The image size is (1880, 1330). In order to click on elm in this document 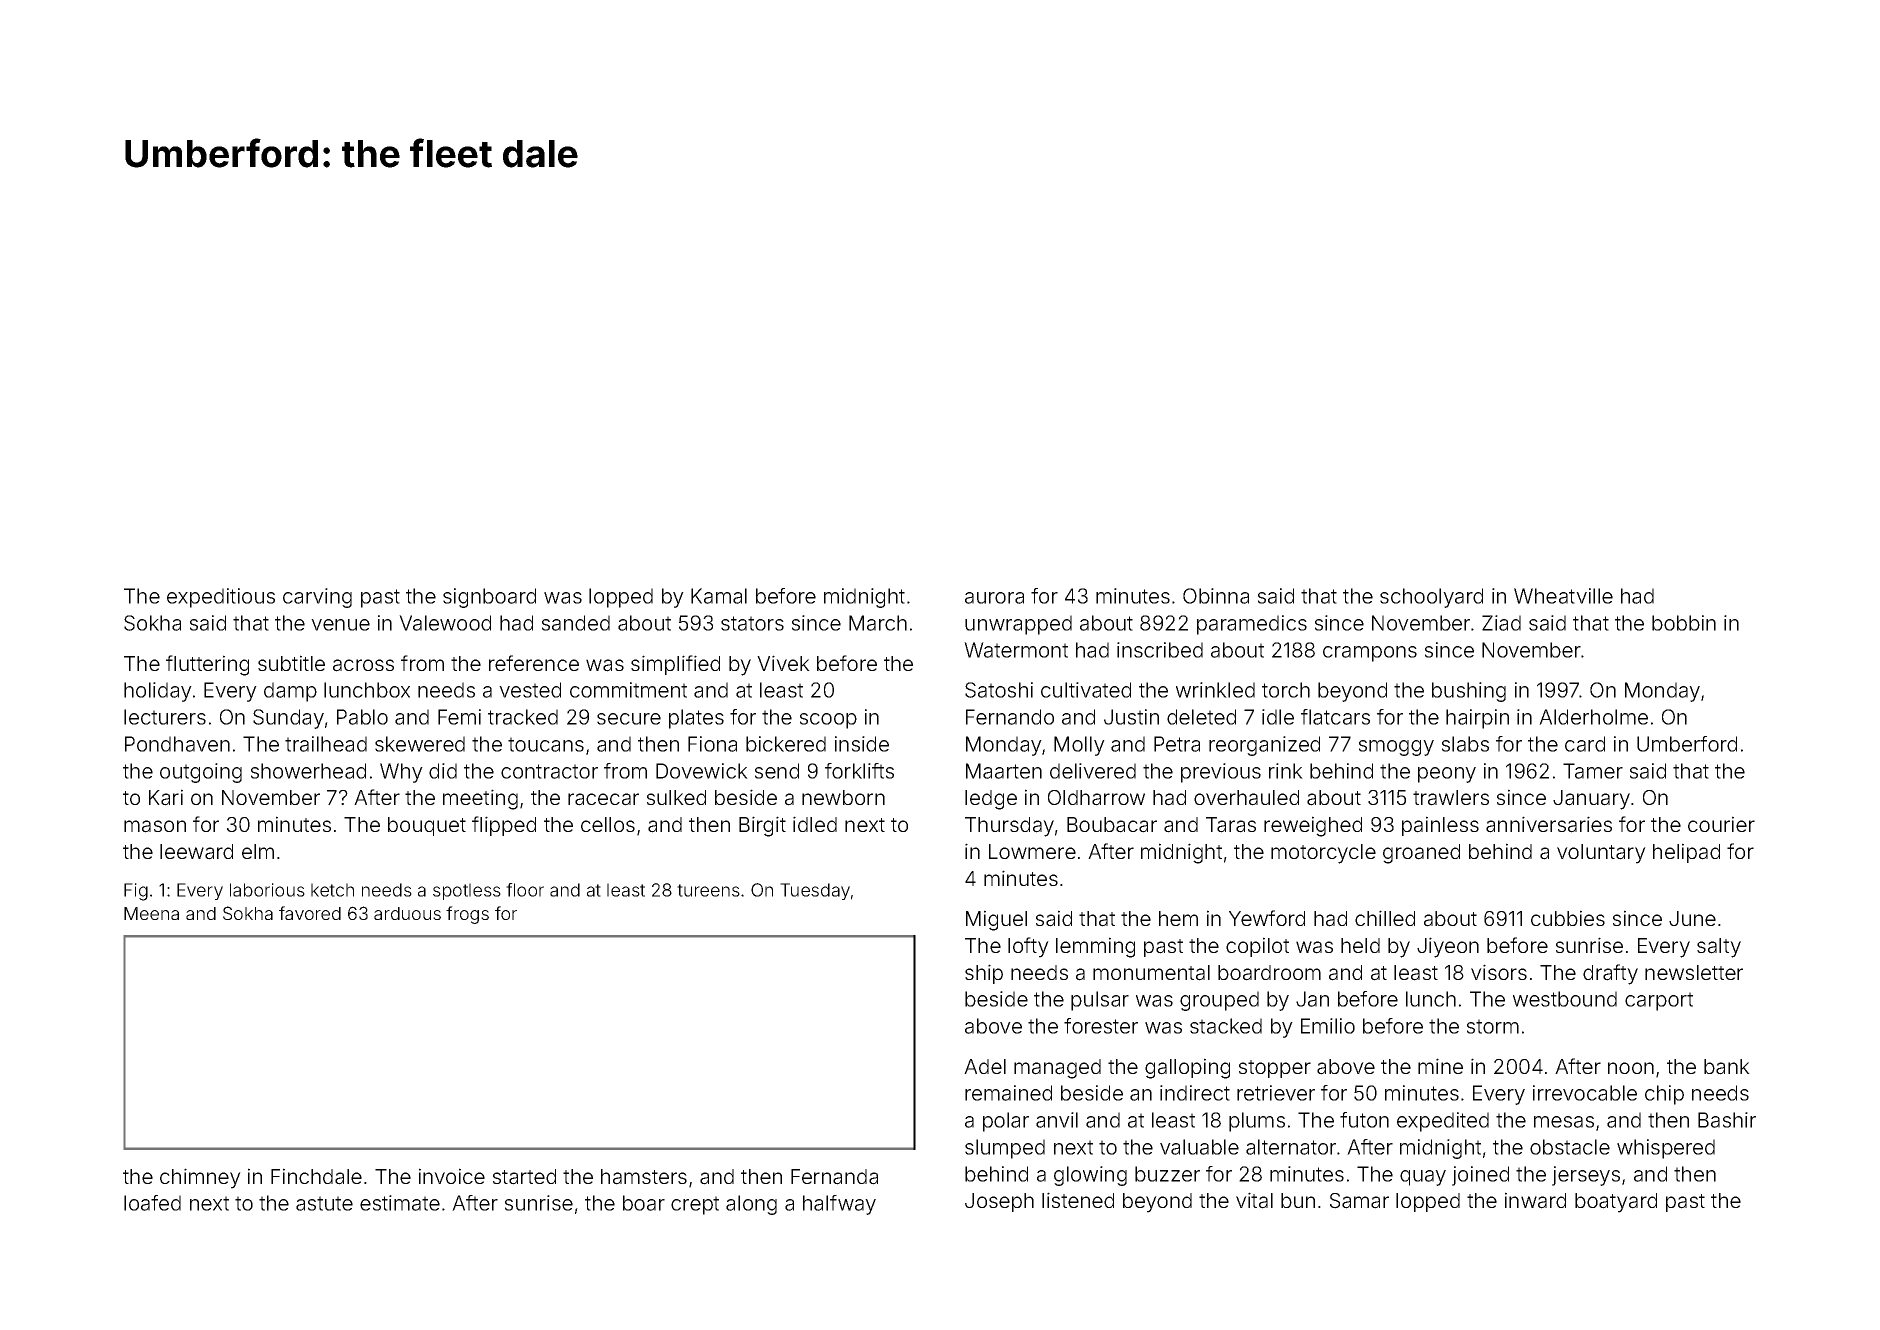, I will do `click(258, 851)`.
